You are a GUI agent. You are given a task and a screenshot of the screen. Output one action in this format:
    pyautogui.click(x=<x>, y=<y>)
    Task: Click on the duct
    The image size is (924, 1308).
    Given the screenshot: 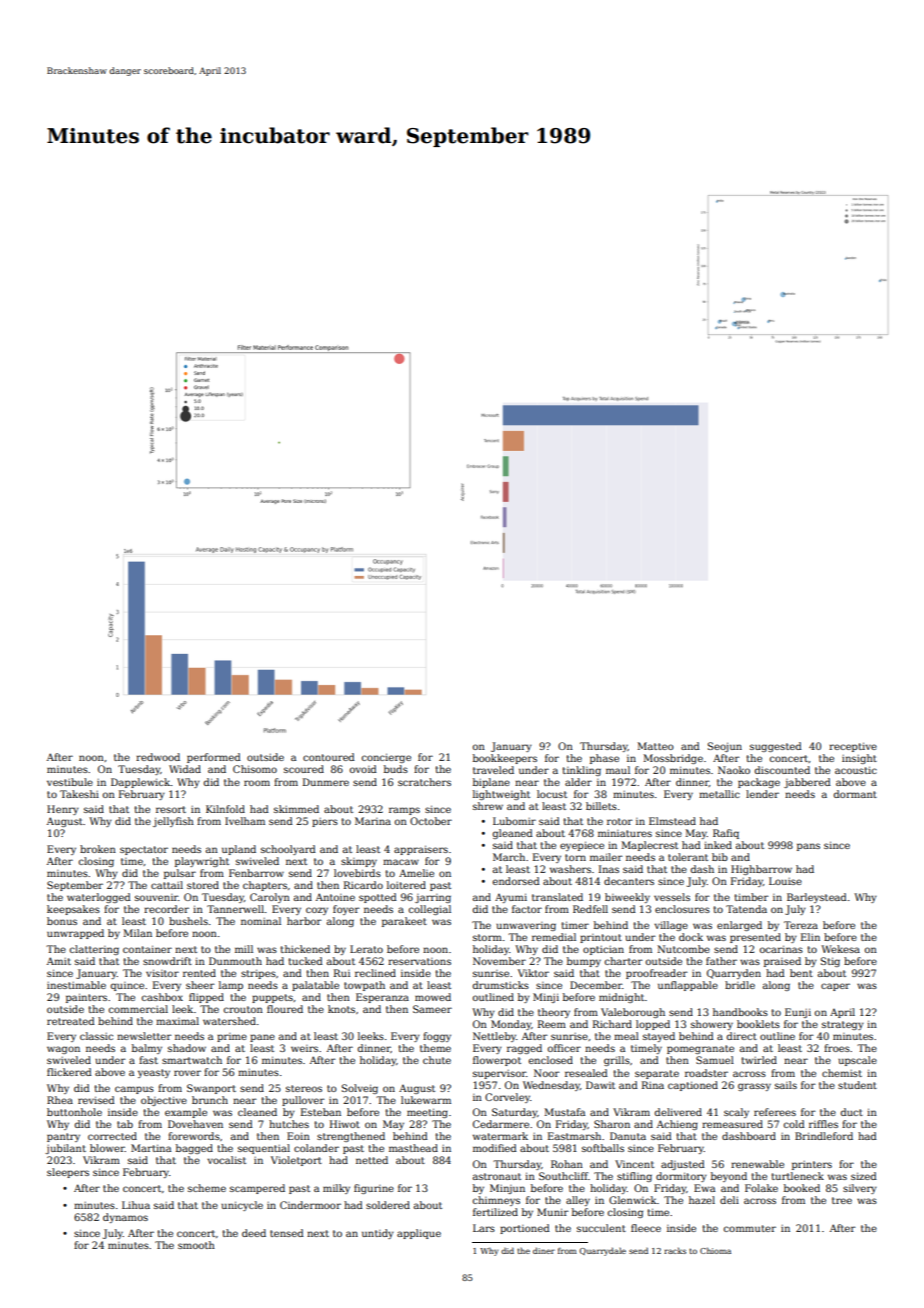 What is the action you would take?
    pyautogui.click(x=852, y=1112)
